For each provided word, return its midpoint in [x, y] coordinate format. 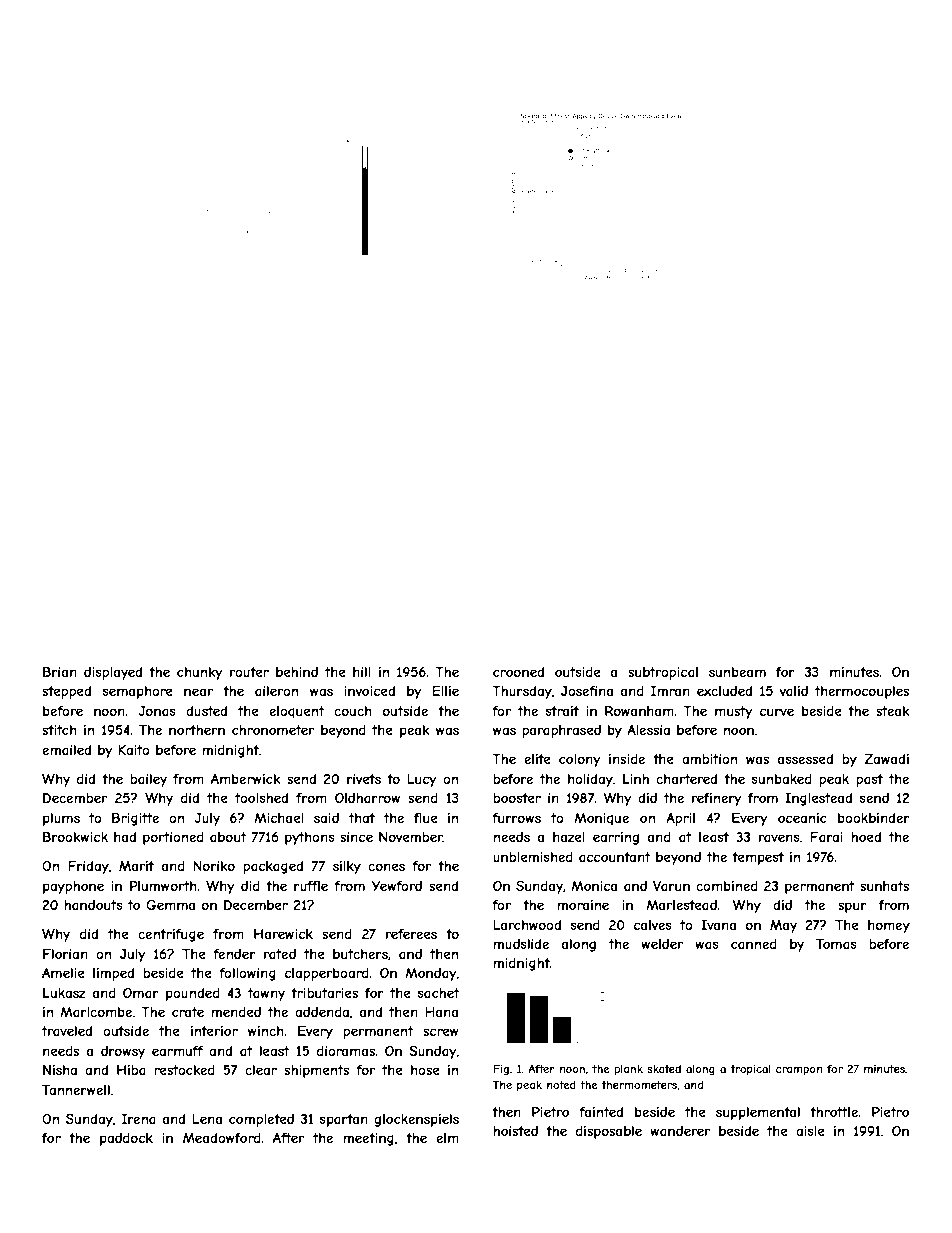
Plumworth [163, 885]
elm [447, 1138]
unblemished [533, 857]
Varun [671, 886]
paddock [126, 1139]
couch [352, 711]
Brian [60, 672]
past [869, 780]
